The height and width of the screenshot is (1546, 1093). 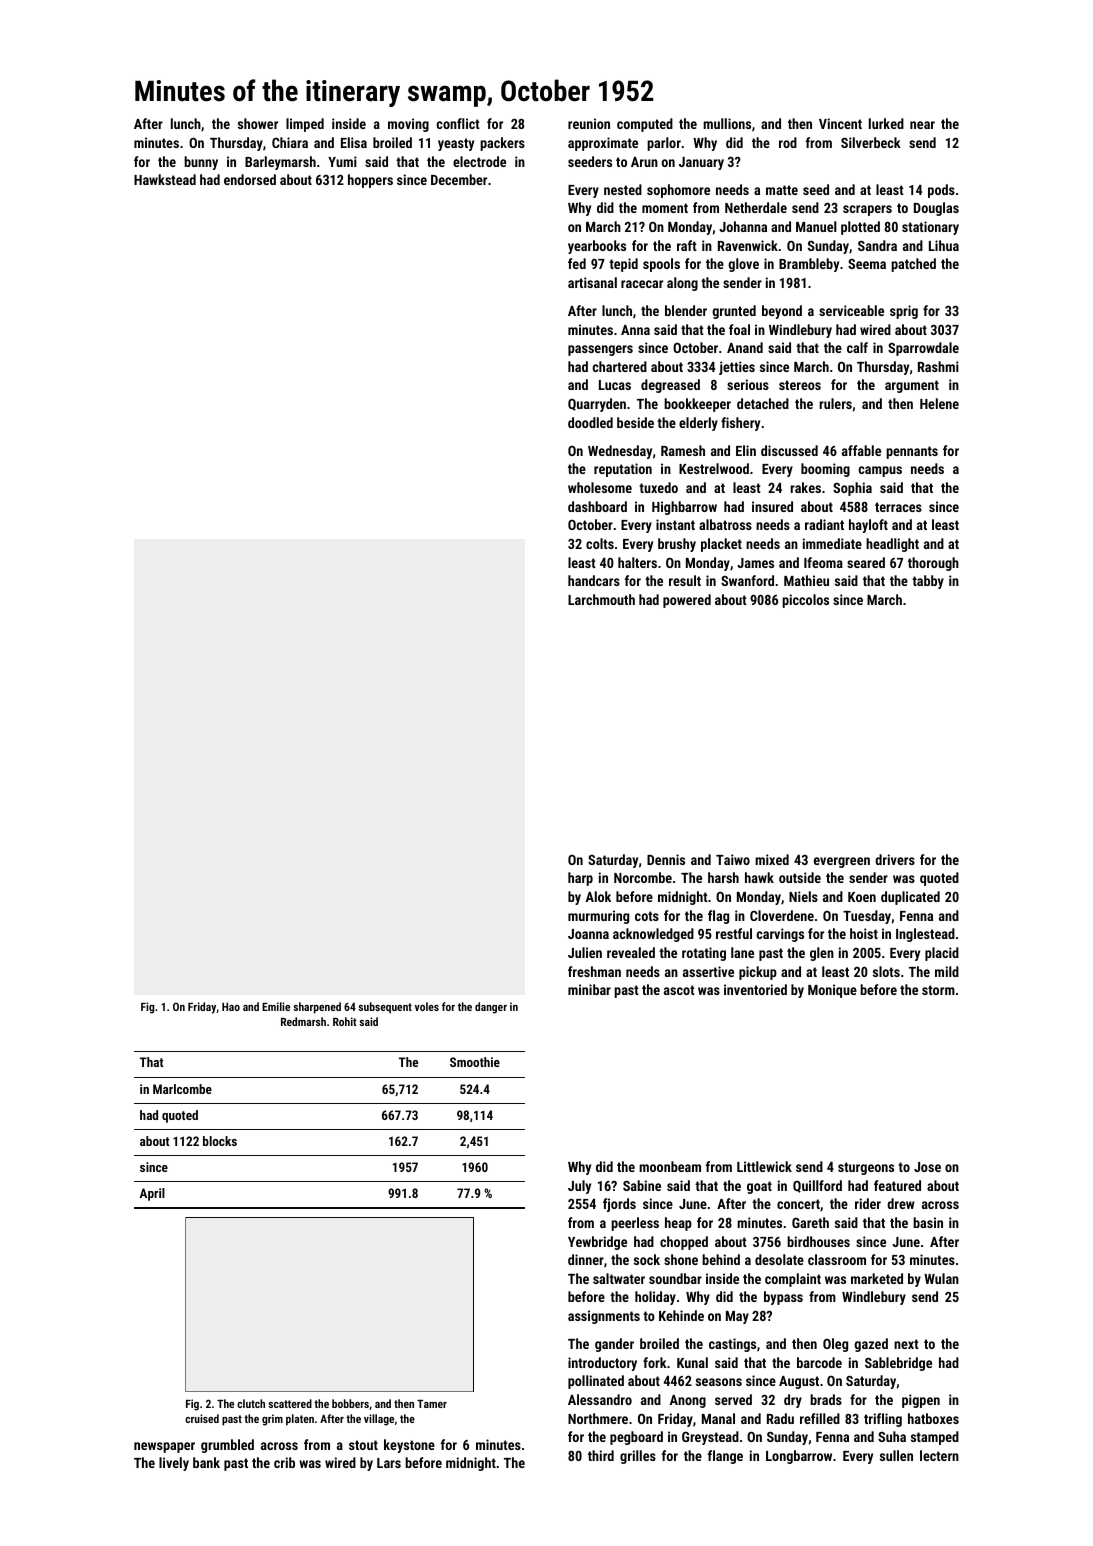 I want to click on third, so click(x=601, y=1455).
